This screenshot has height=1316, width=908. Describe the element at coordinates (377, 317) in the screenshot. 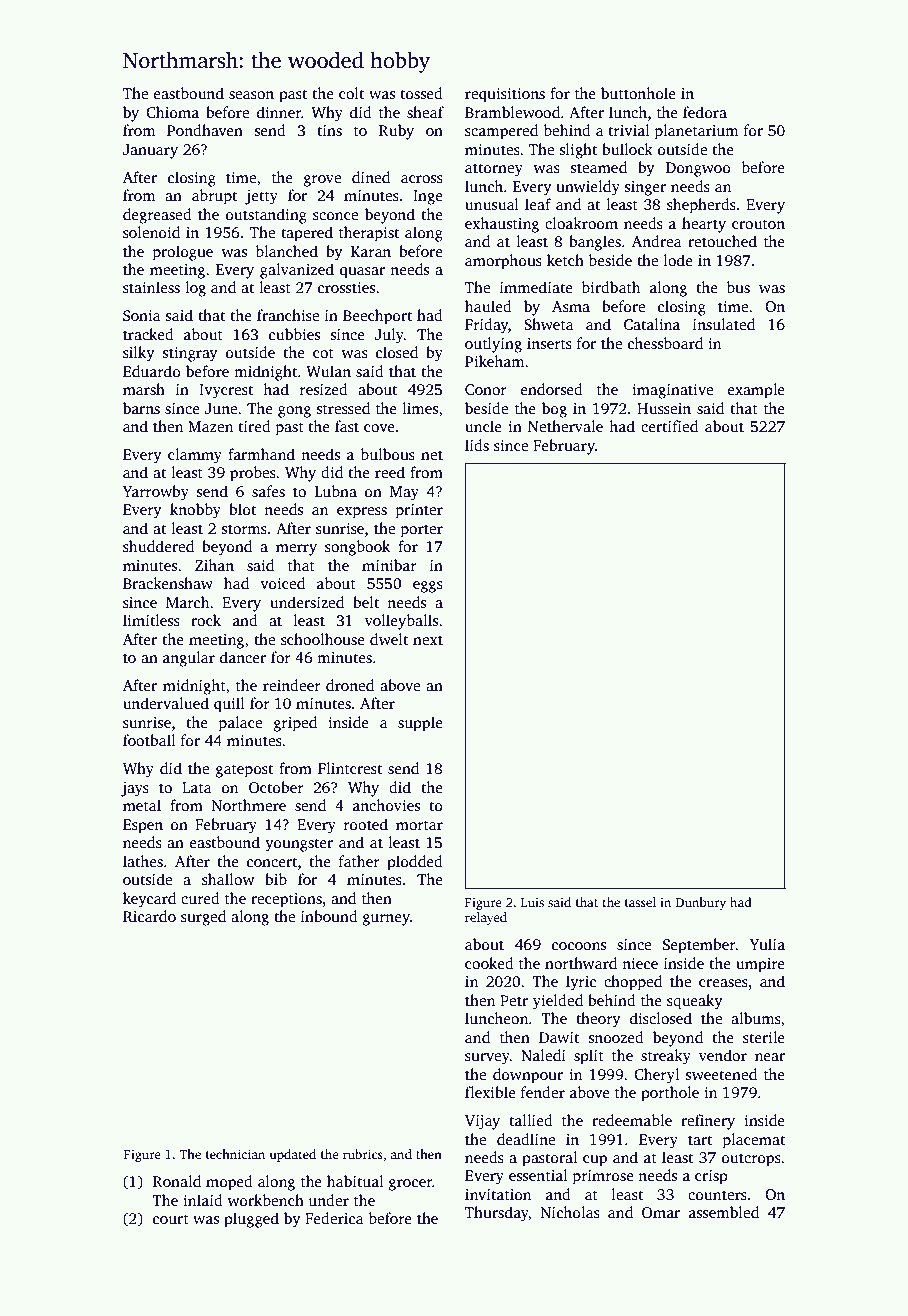

I see `Beechport` at that location.
